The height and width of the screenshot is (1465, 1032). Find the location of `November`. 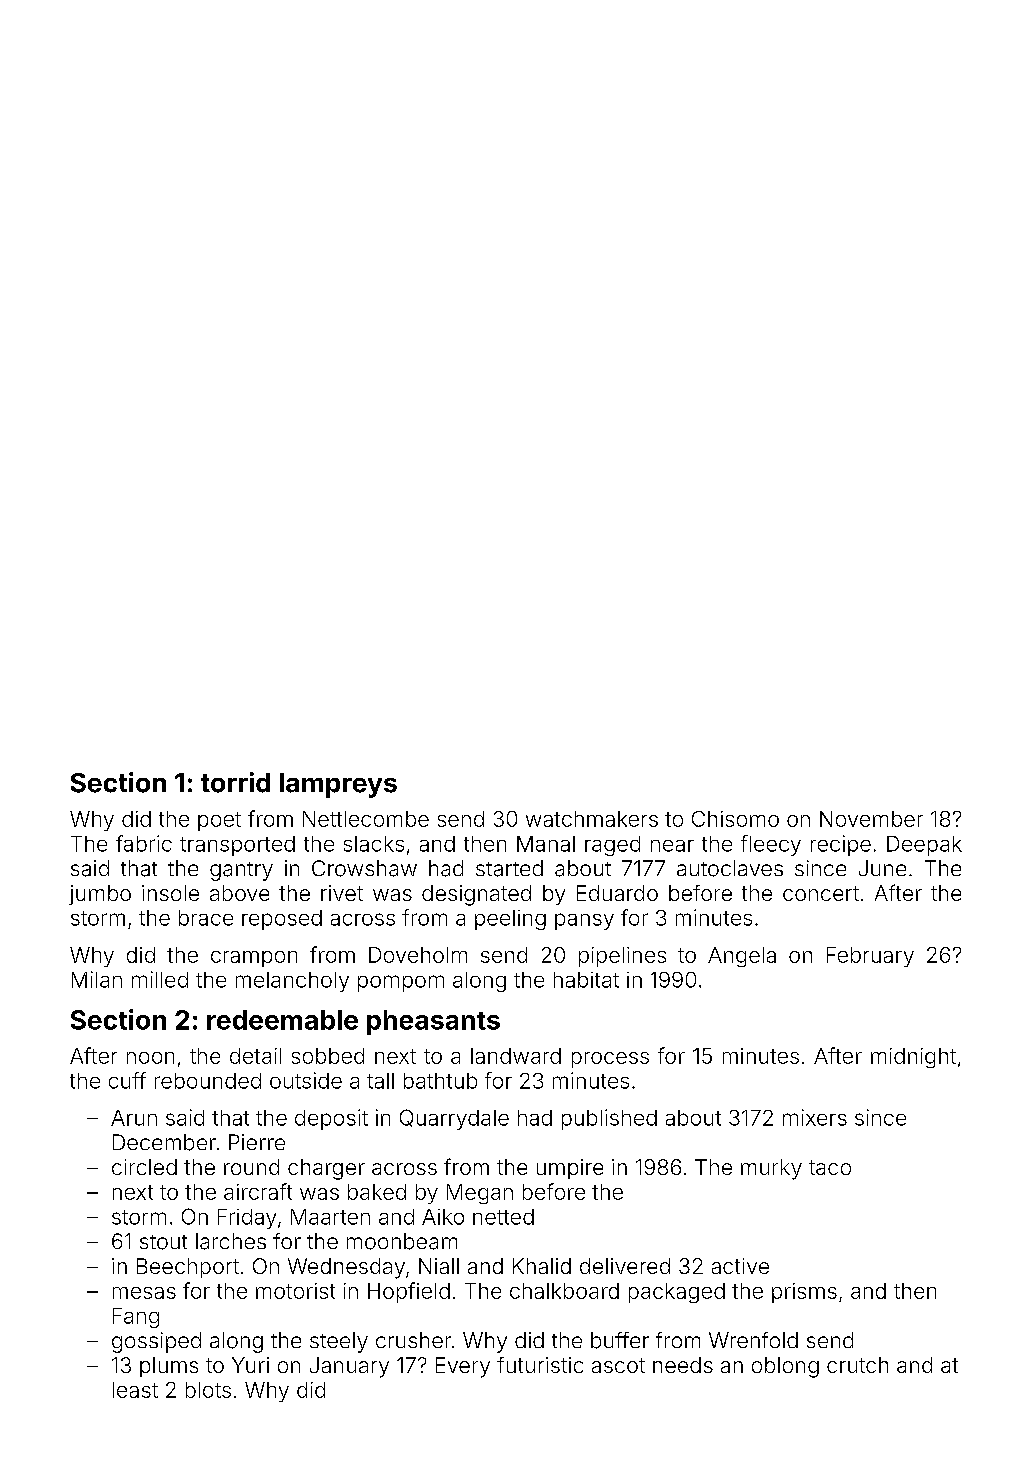

November is located at coordinates (871, 819).
